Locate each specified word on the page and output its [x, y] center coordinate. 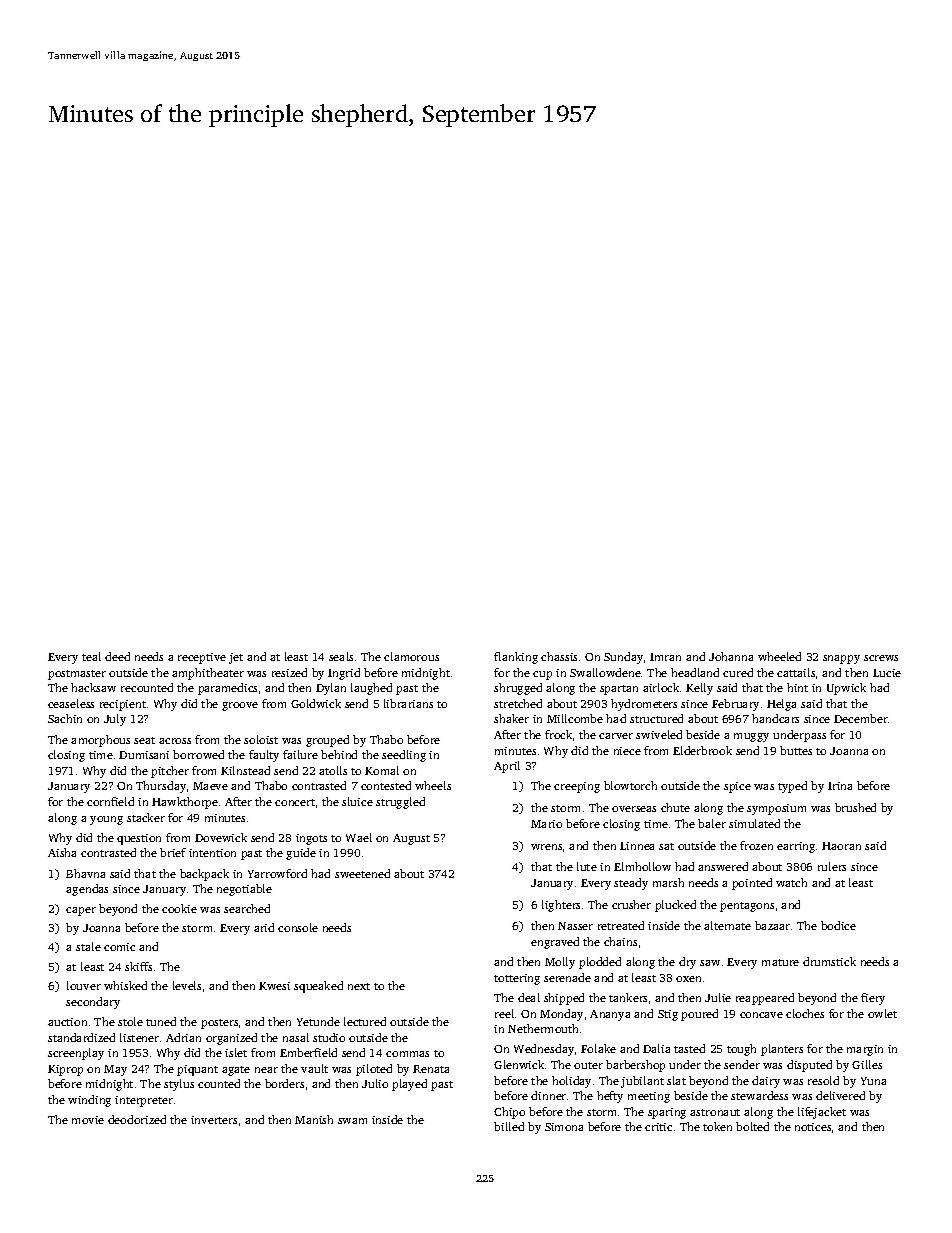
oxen [688, 979]
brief [173, 852]
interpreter [144, 1101]
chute [675, 807]
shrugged [518, 689]
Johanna [731, 656]
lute [587, 866]
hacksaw [93, 687]
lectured [365, 1021]
